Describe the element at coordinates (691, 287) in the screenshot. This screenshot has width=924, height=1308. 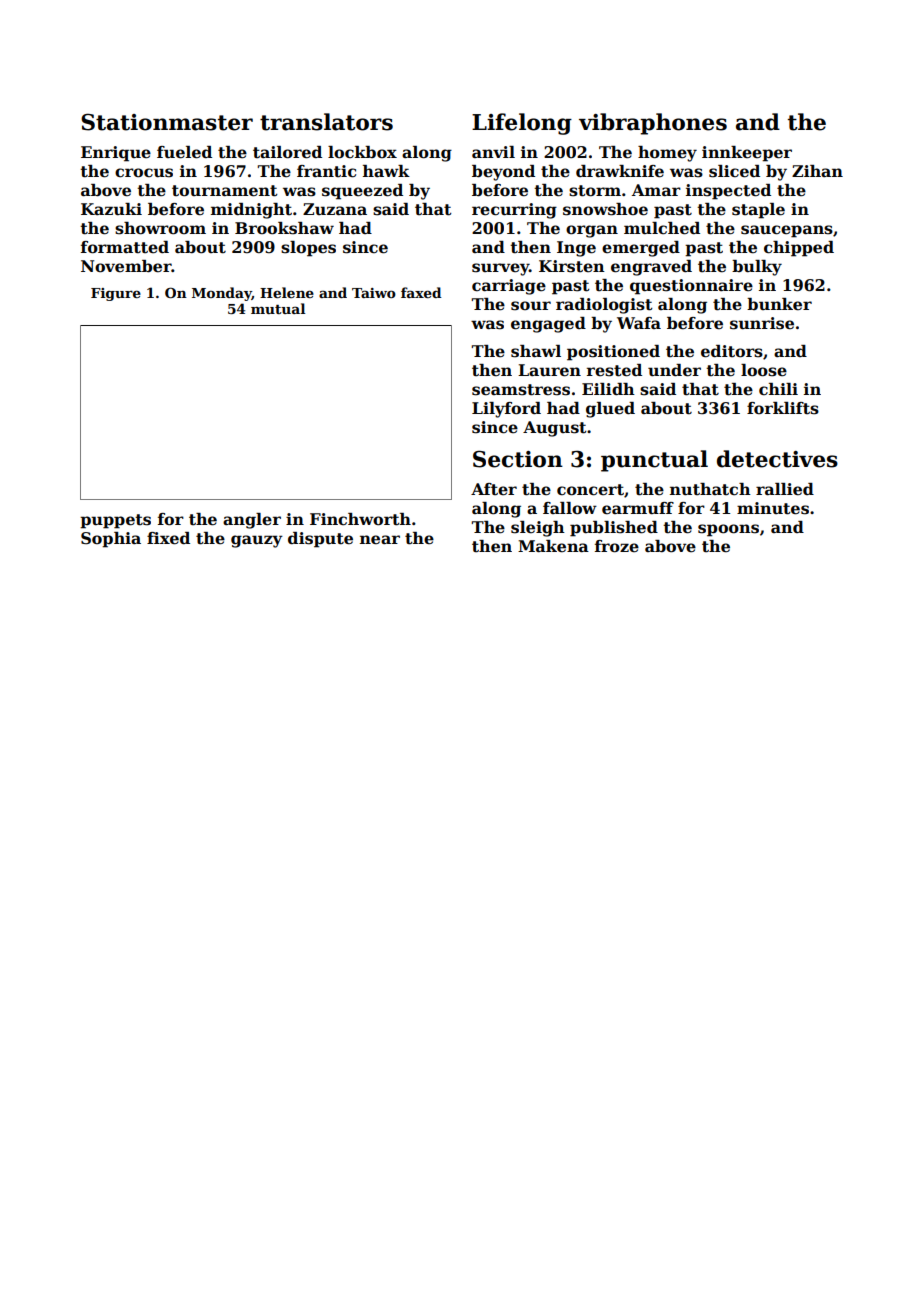
I see `questionnaire` at that location.
